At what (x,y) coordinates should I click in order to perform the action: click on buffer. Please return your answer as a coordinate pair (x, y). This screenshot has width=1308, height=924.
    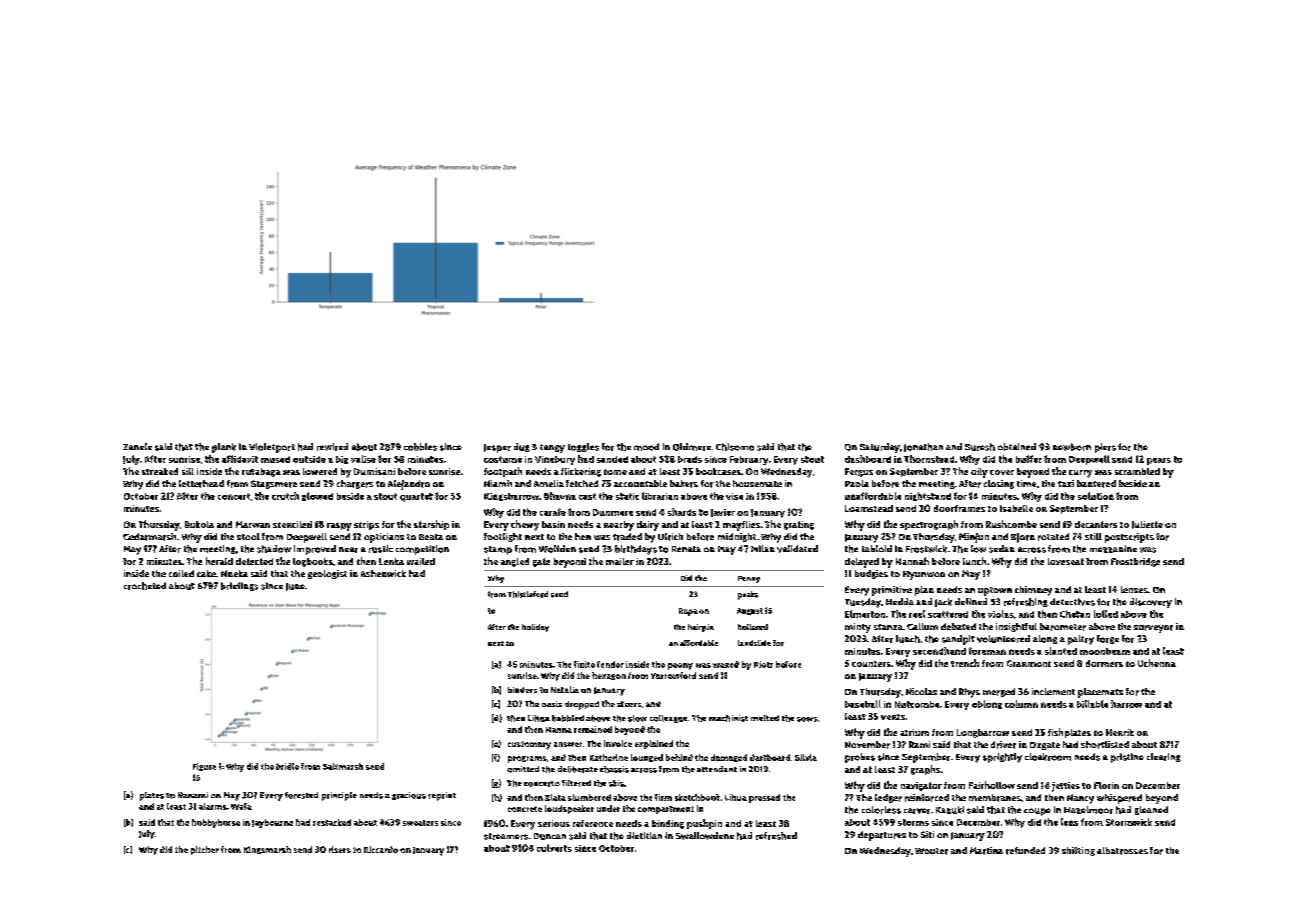
    Looking at the image, I should click on (1029, 459).
